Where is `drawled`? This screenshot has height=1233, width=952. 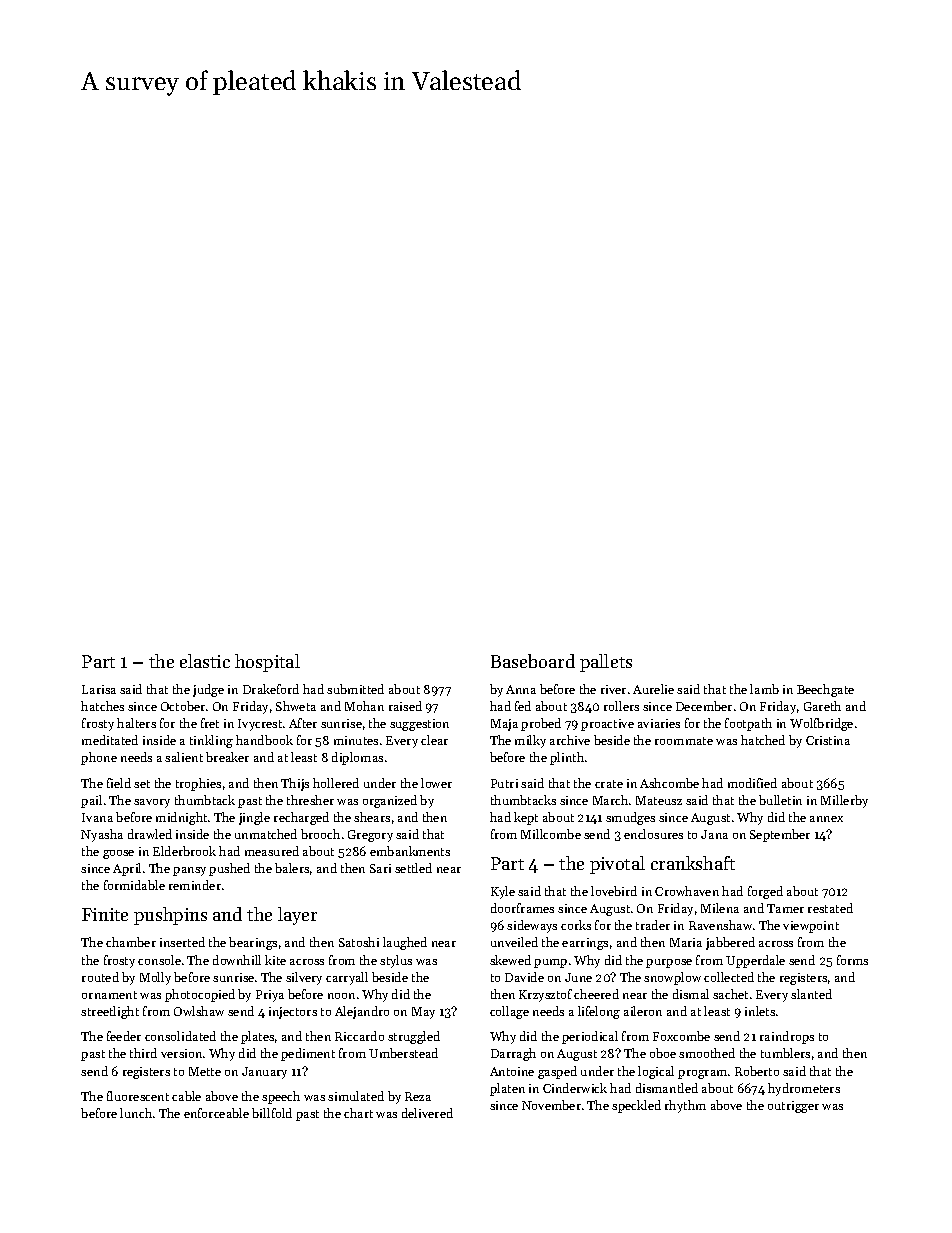 drawled is located at coordinates (150, 834).
